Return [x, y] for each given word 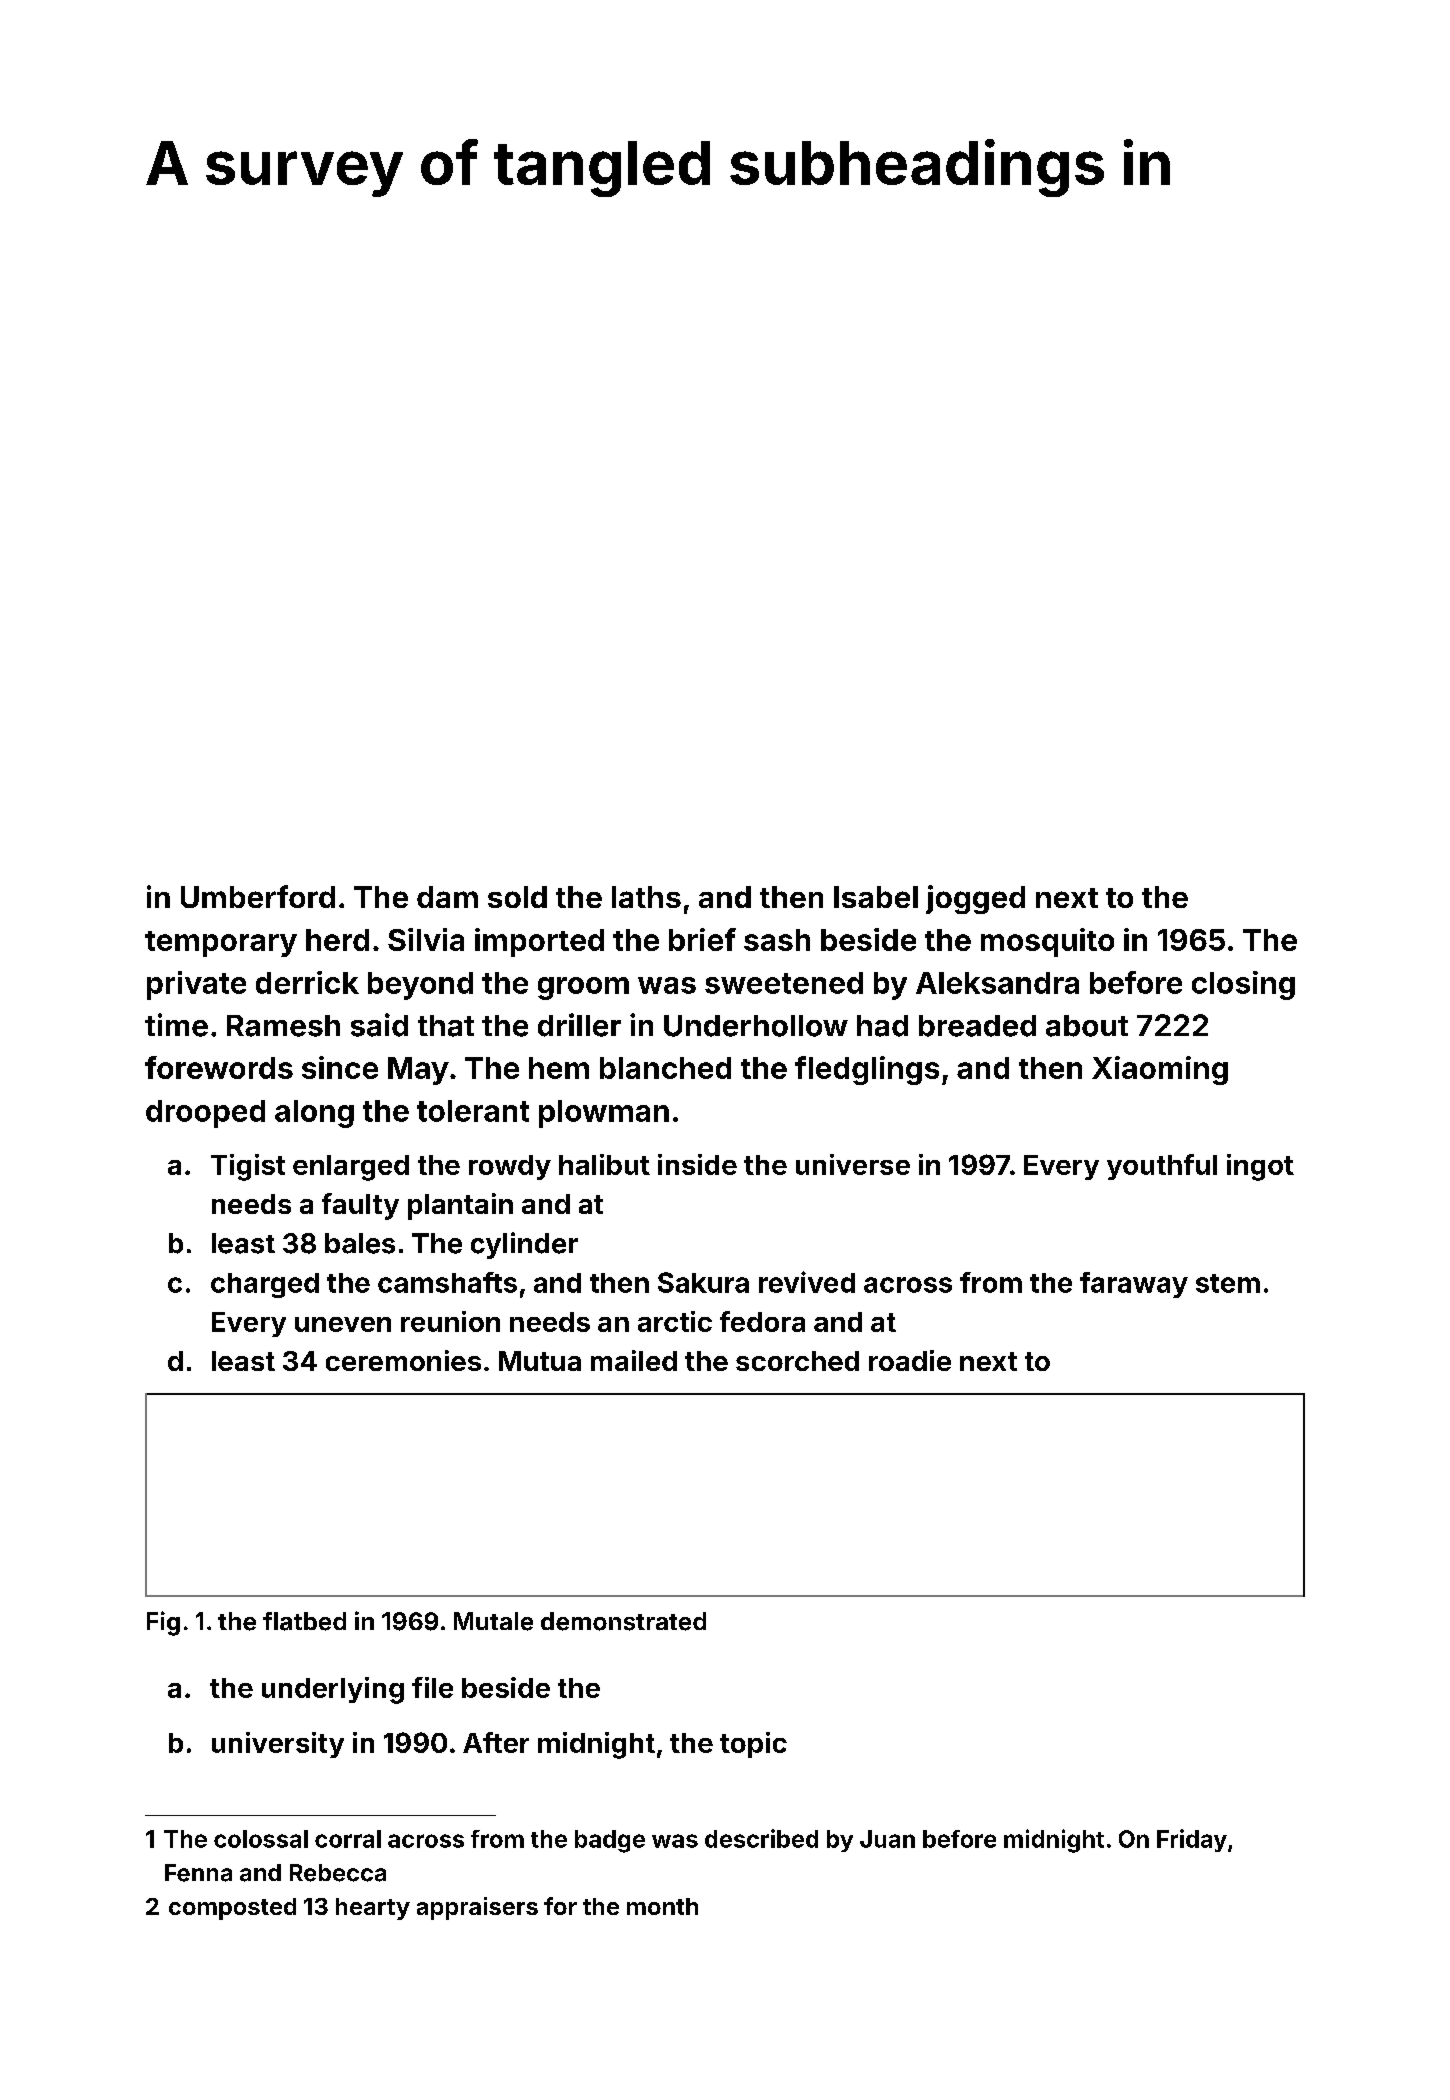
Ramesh [283, 1026]
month [662, 1906]
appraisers [477, 1908]
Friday [1192, 1840]
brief [702, 939]
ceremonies [403, 1360]
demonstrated [623, 1621]
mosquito [1047, 942]
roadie [910, 1360]
